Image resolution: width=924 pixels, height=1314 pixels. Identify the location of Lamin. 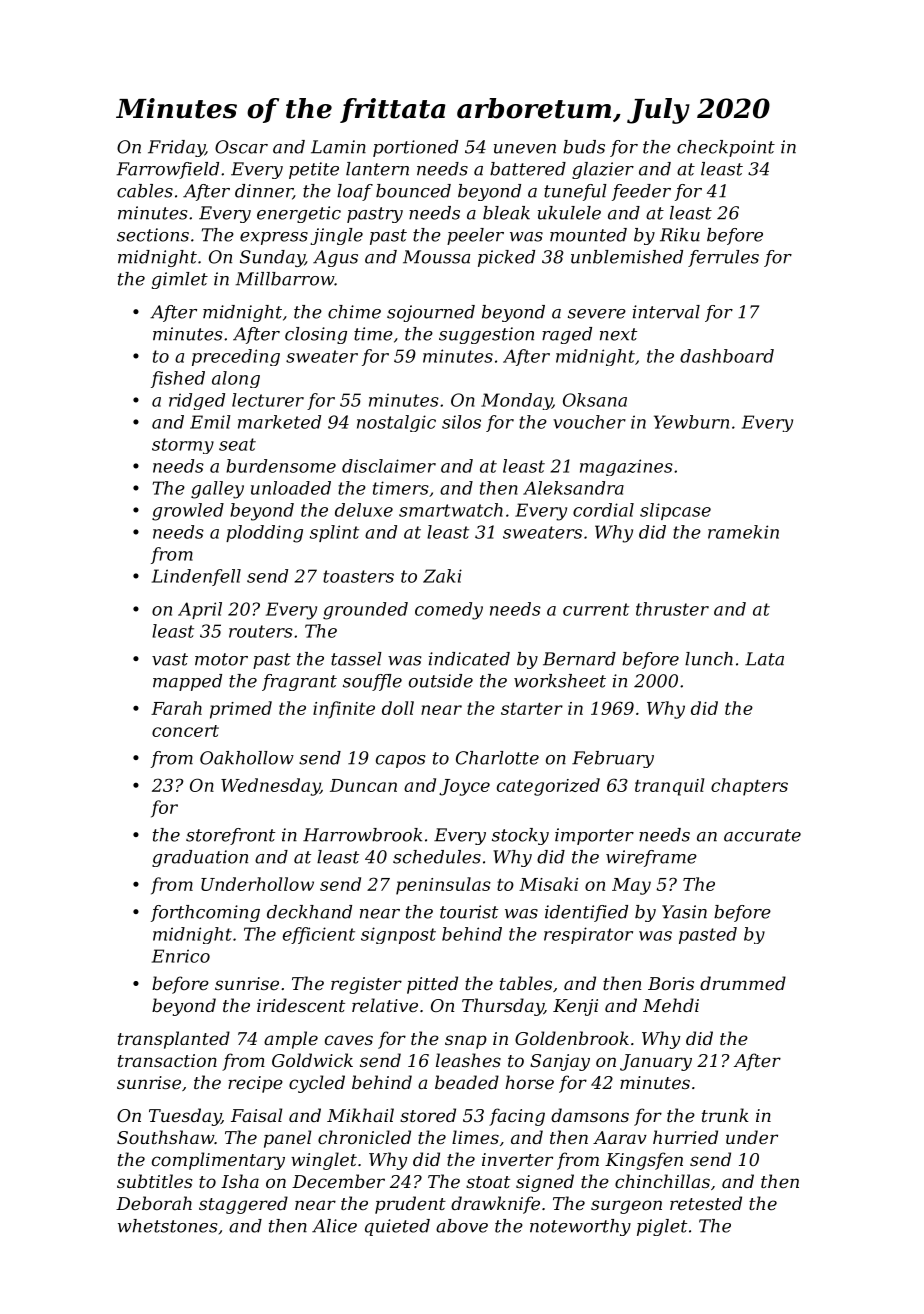
(338, 147).
